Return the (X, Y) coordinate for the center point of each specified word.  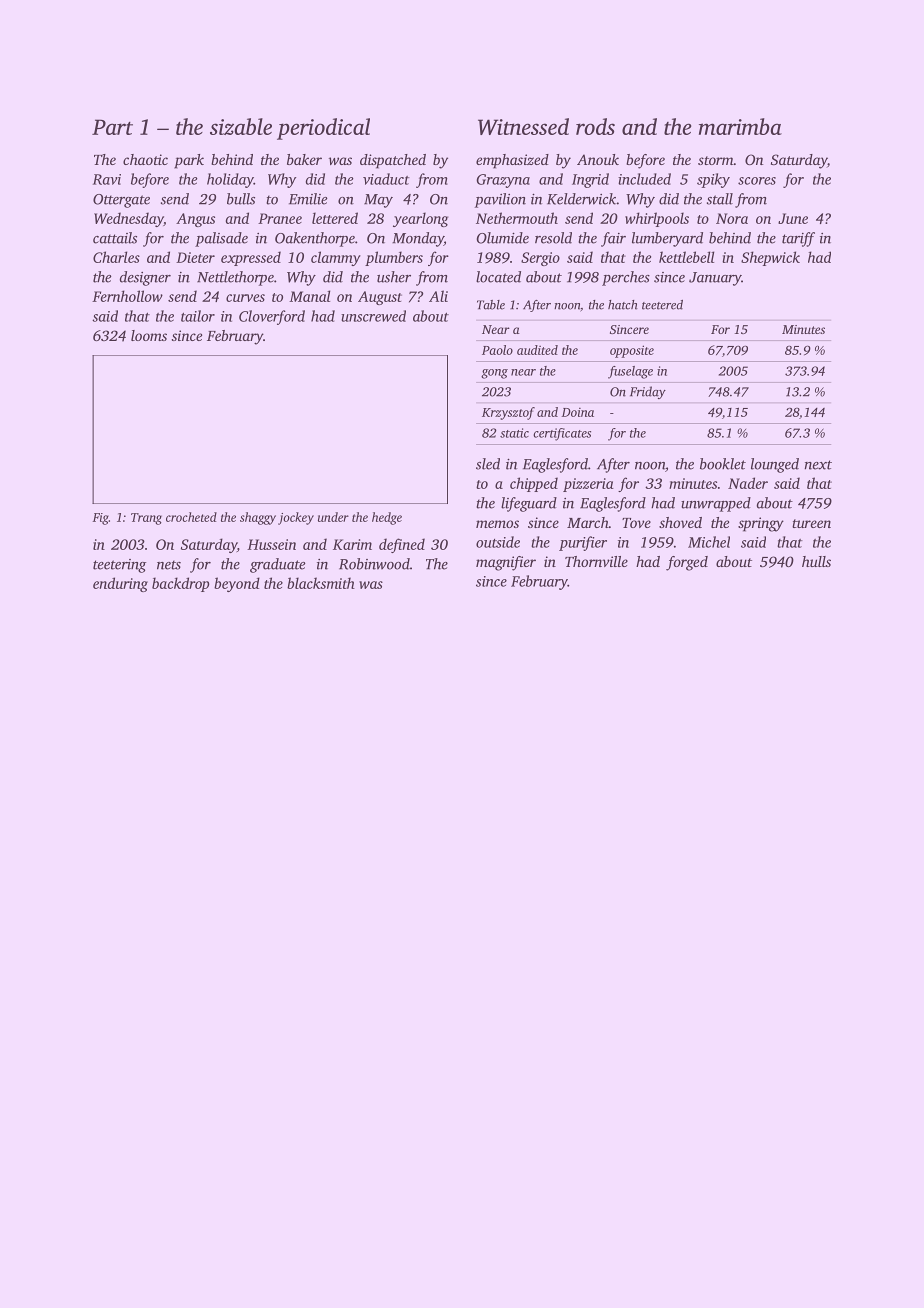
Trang (146, 519)
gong (494, 374)
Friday (648, 392)
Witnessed (523, 126)
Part (112, 127)
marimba (740, 126)
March (588, 522)
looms (149, 335)
